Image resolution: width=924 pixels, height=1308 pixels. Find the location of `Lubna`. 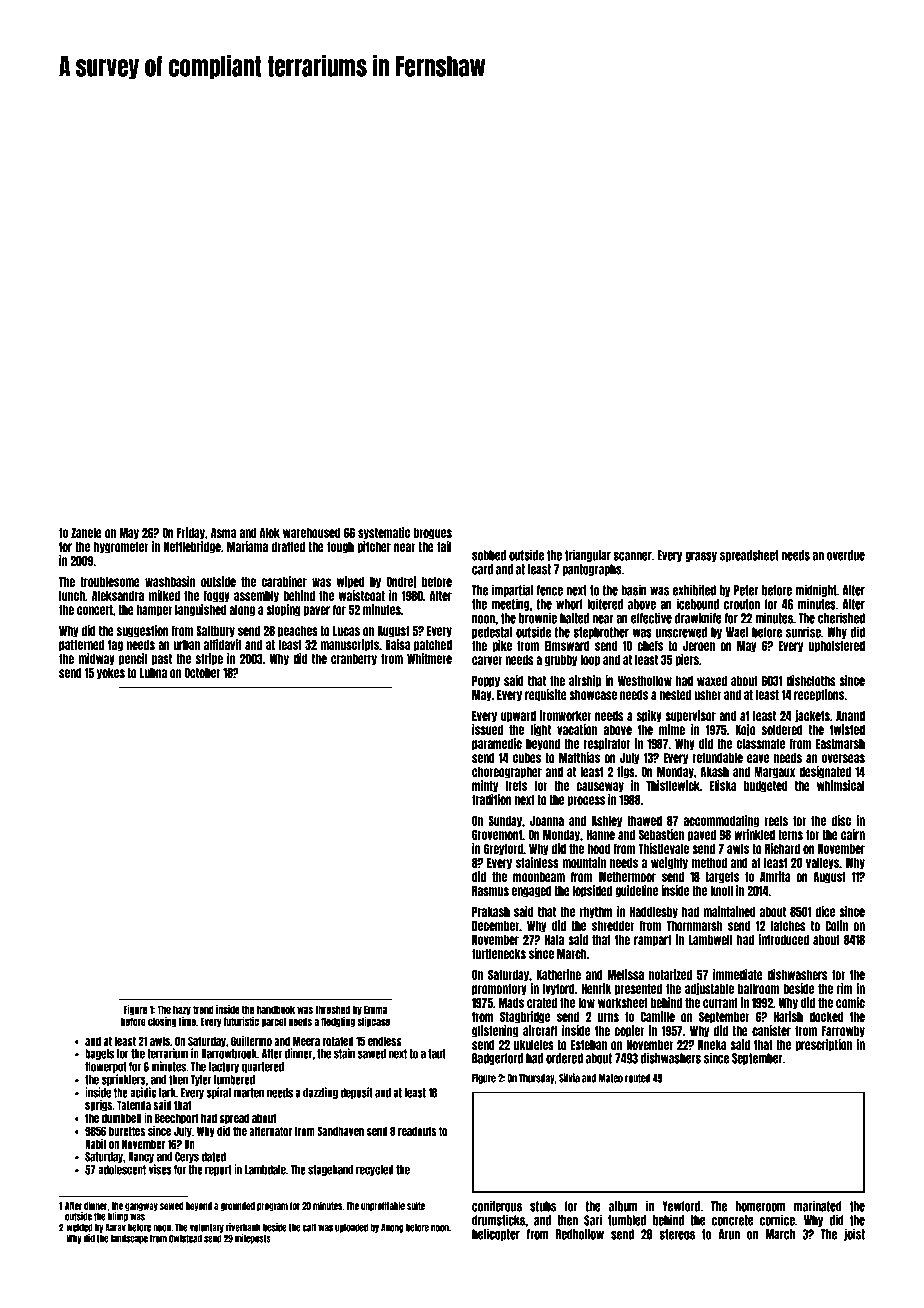

Lubna is located at coordinates (153, 673).
